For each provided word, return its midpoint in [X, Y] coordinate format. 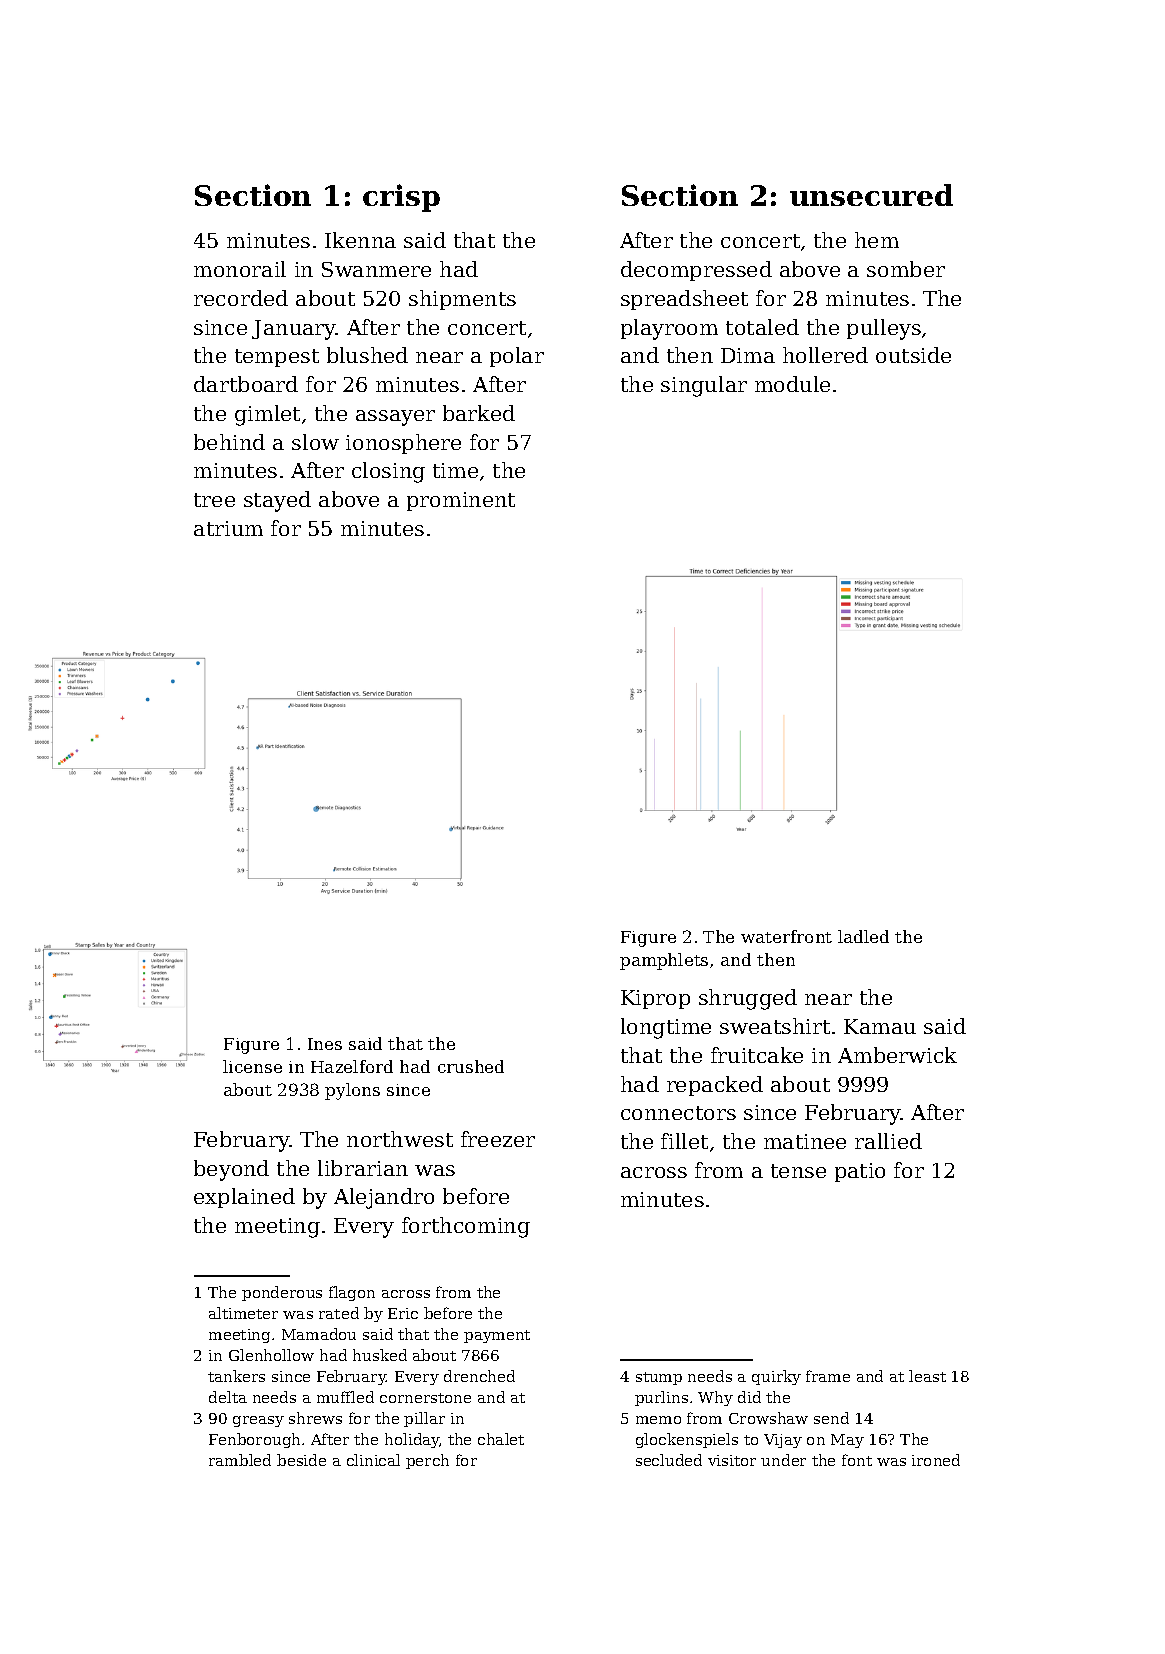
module [792, 384]
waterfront [786, 936]
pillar [424, 1419]
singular [704, 386]
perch [427, 1461]
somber [906, 269]
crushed [471, 1066]
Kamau [880, 1026]
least [927, 1376]
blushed [367, 355]
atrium [228, 528]
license [252, 1066]
